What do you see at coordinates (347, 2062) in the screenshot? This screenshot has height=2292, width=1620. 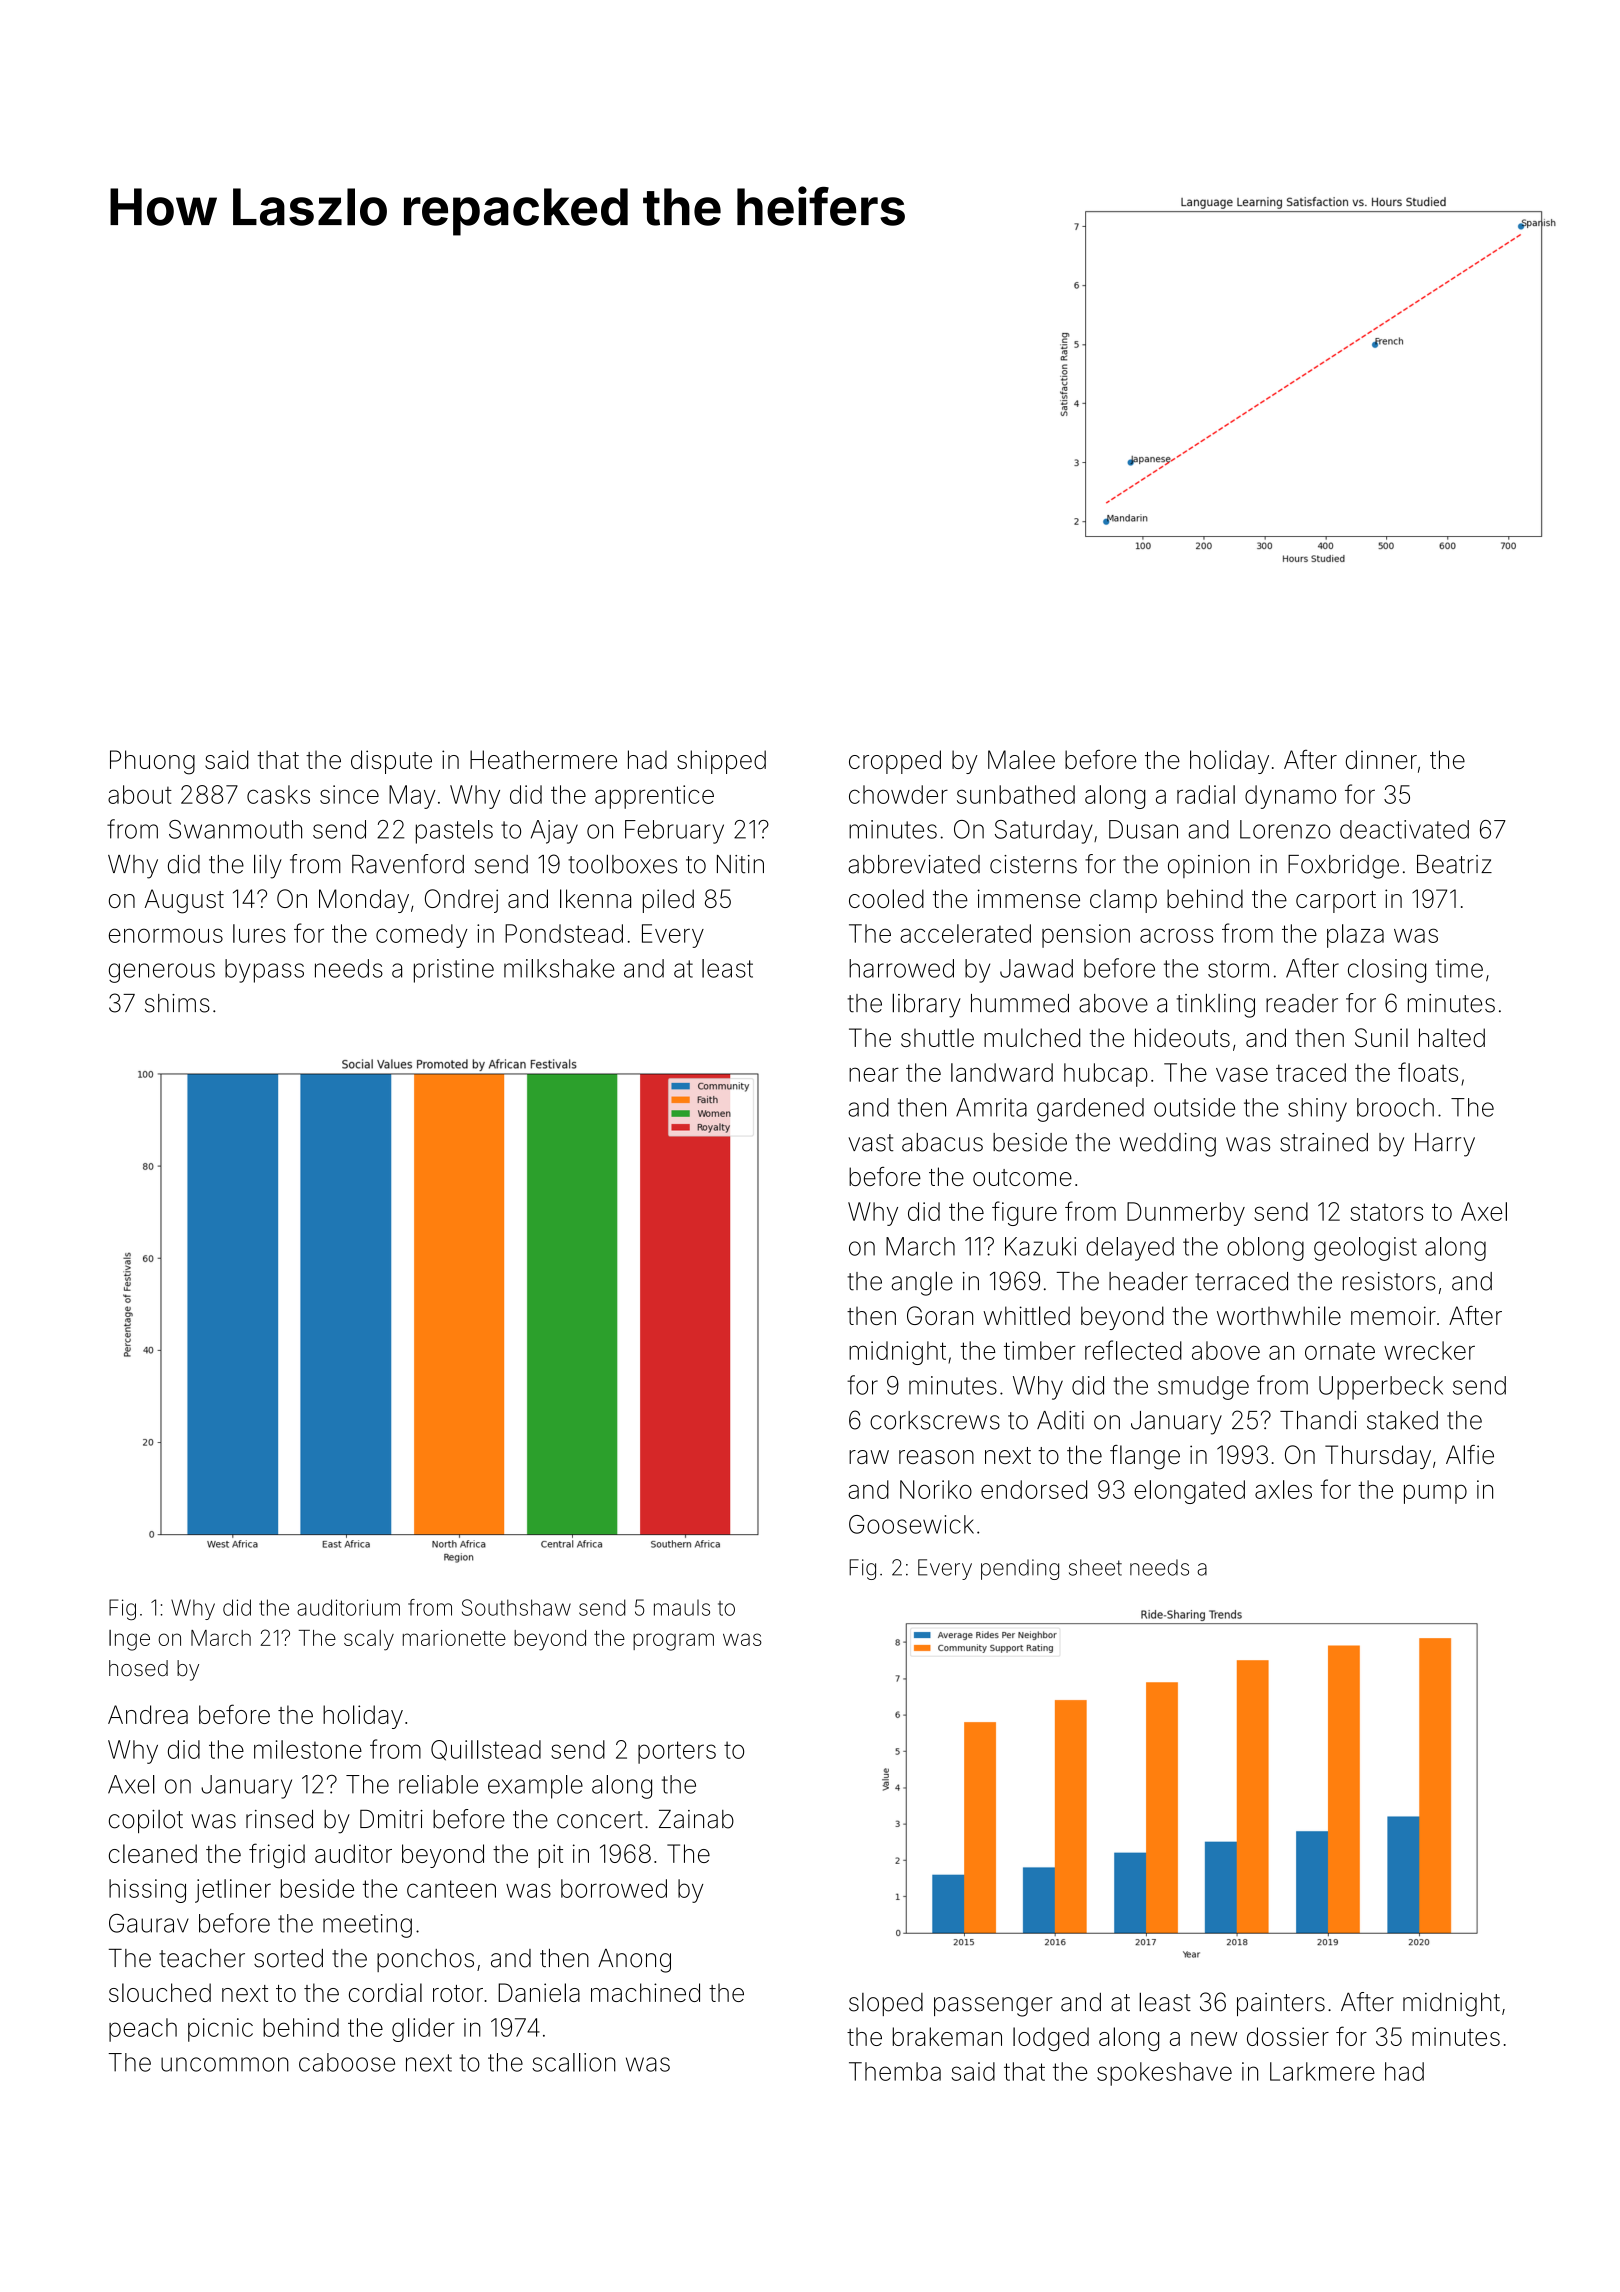 I see `caboose` at bounding box center [347, 2062].
